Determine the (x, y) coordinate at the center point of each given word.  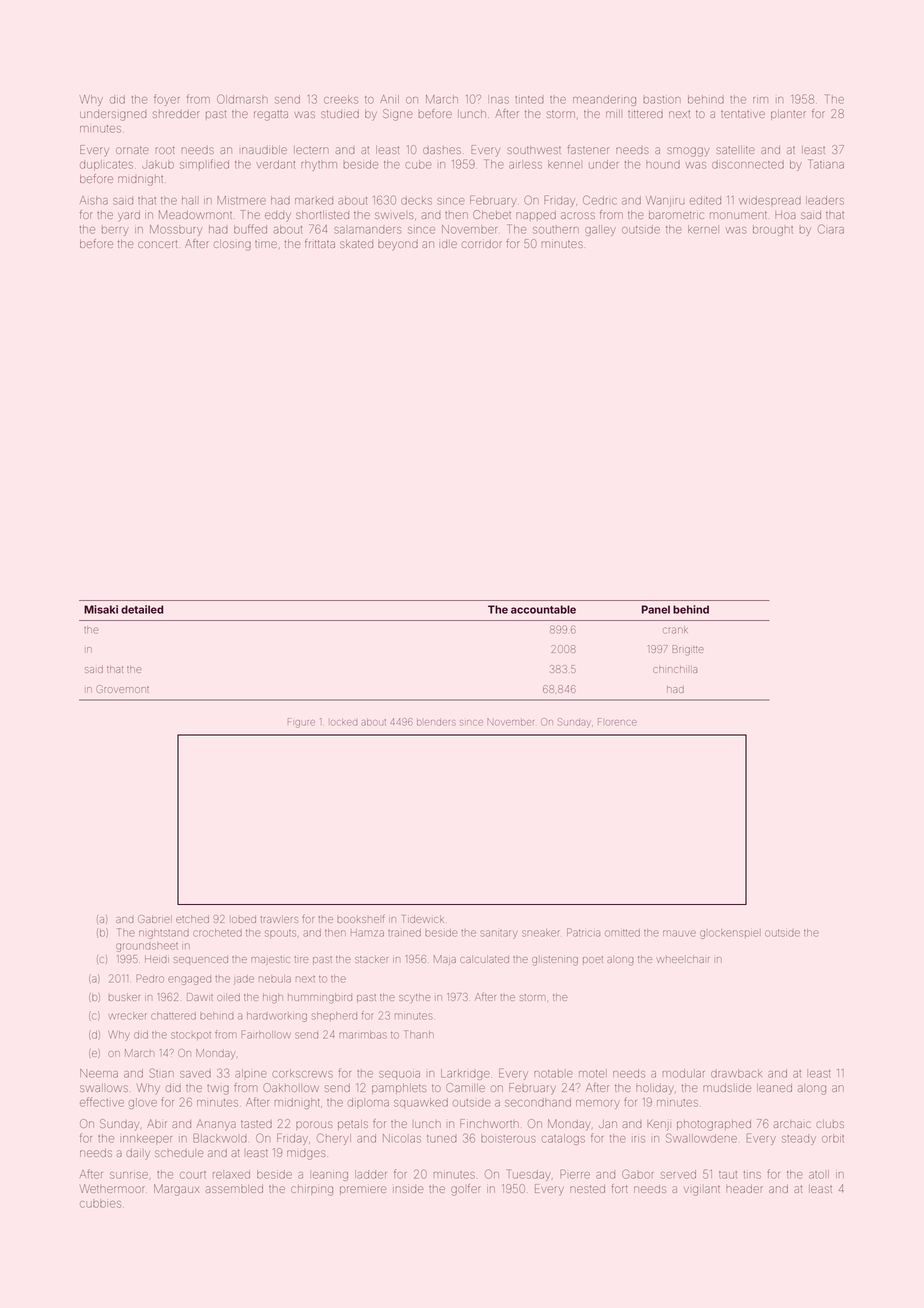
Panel (656, 609)
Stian (161, 1073)
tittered (645, 114)
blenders (435, 723)
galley (600, 230)
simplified (204, 164)
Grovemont (123, 689)
